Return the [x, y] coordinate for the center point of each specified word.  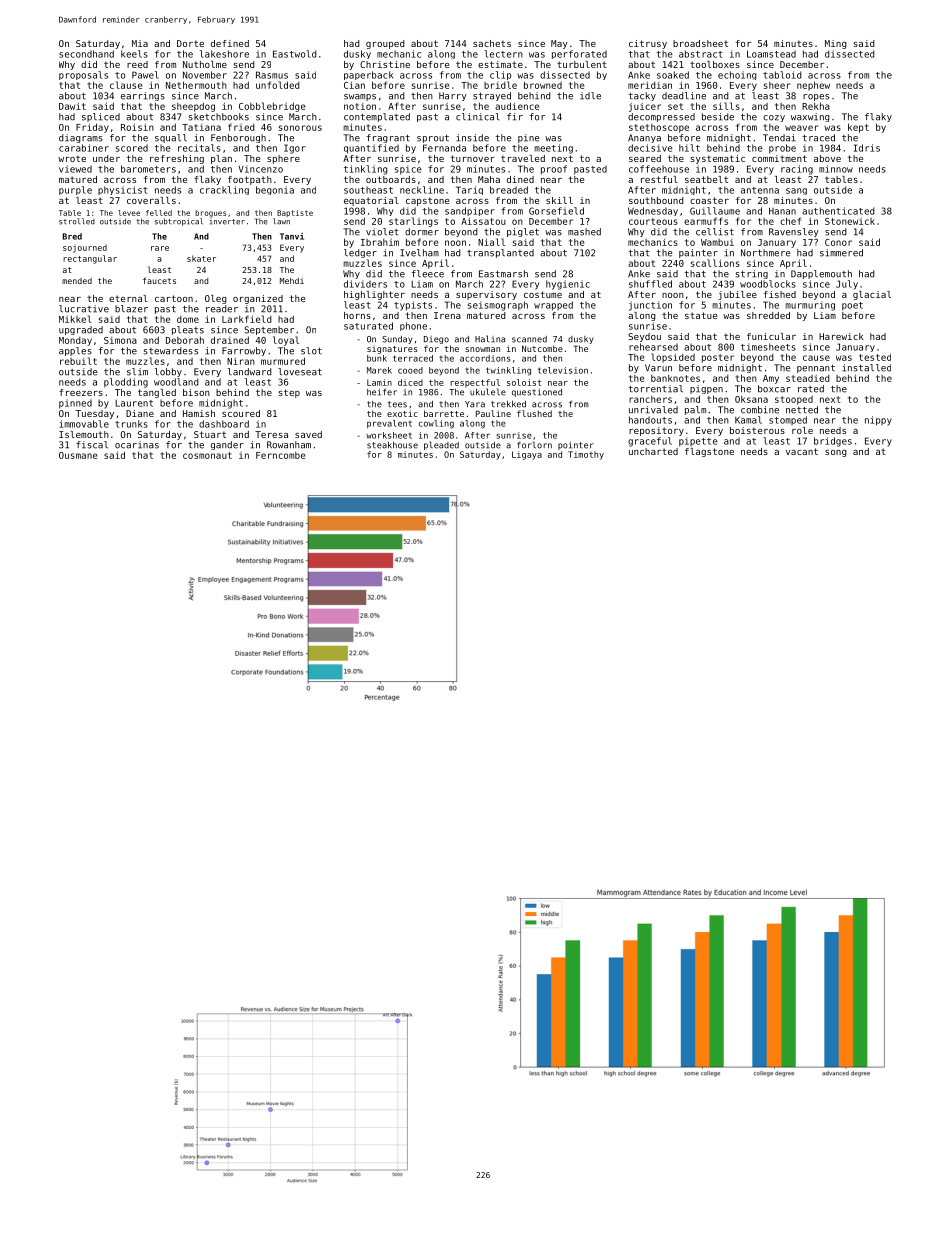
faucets [159, 280]
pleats [188, 330]
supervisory [486, 295]
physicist [123, 190]
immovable [84, 424]
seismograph [498, 306]
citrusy [648, 44]
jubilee [737, 295]
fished [780, 294]
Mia [140, 43]
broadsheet [700, 43]
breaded [509, 190]
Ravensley [794, 232]
